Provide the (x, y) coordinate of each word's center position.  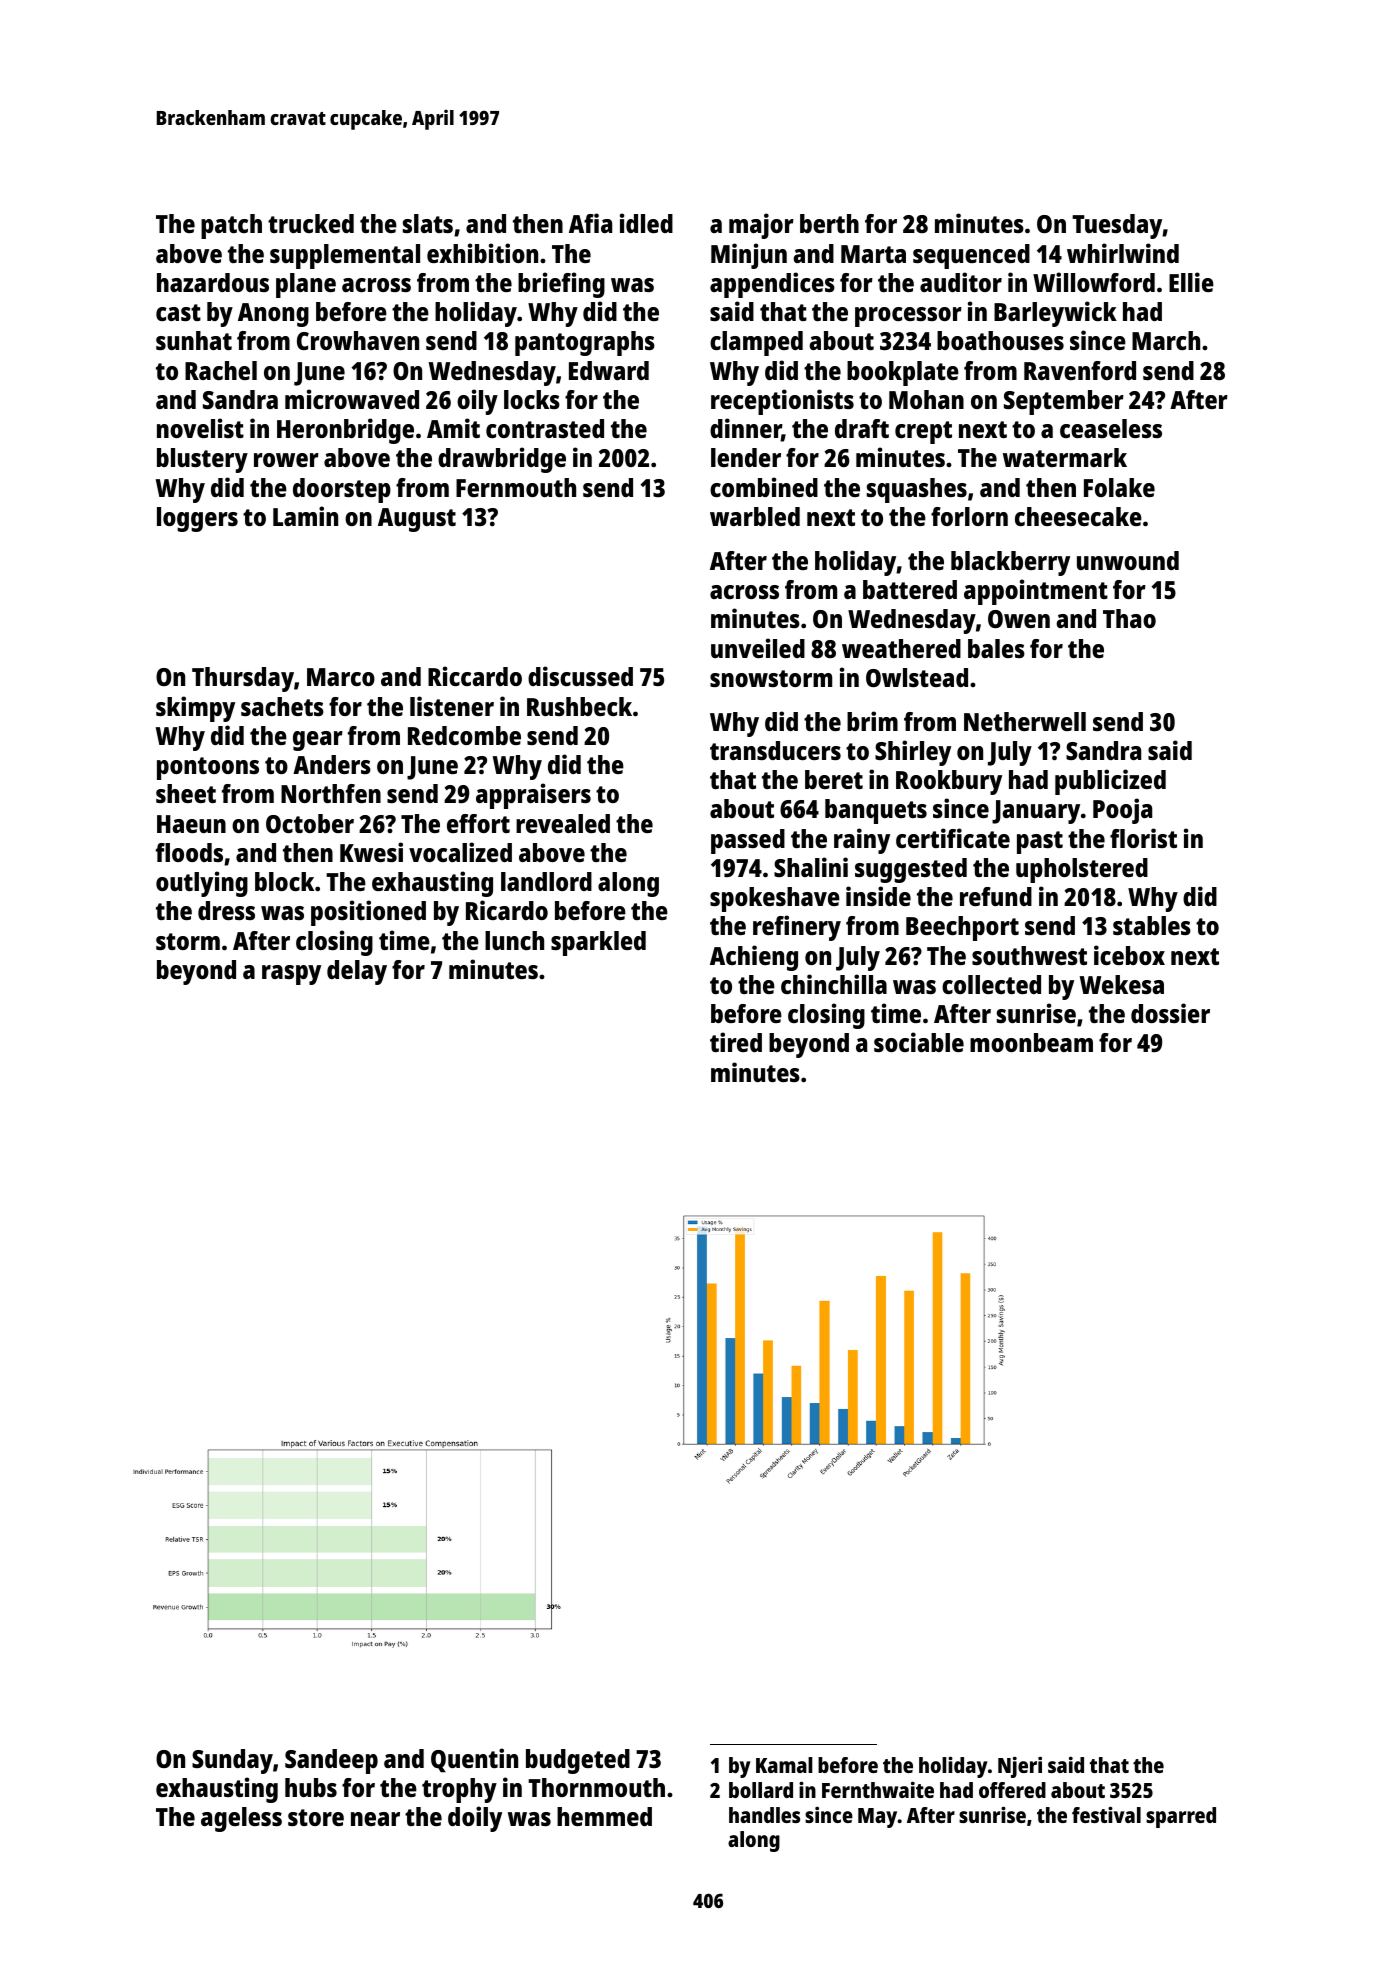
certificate (953, 838)
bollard (761, 1790)
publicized (1110, 782)
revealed (563, 823)
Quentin (474, 1760)
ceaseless (1111, 428)
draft (862, 428)
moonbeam (1031, 1042)
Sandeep (331, 1761)
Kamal (784, 1765)
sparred (1181, 1817)
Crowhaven (358, 340)
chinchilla (834, 984)
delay (357, 972)
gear (318, 741)
